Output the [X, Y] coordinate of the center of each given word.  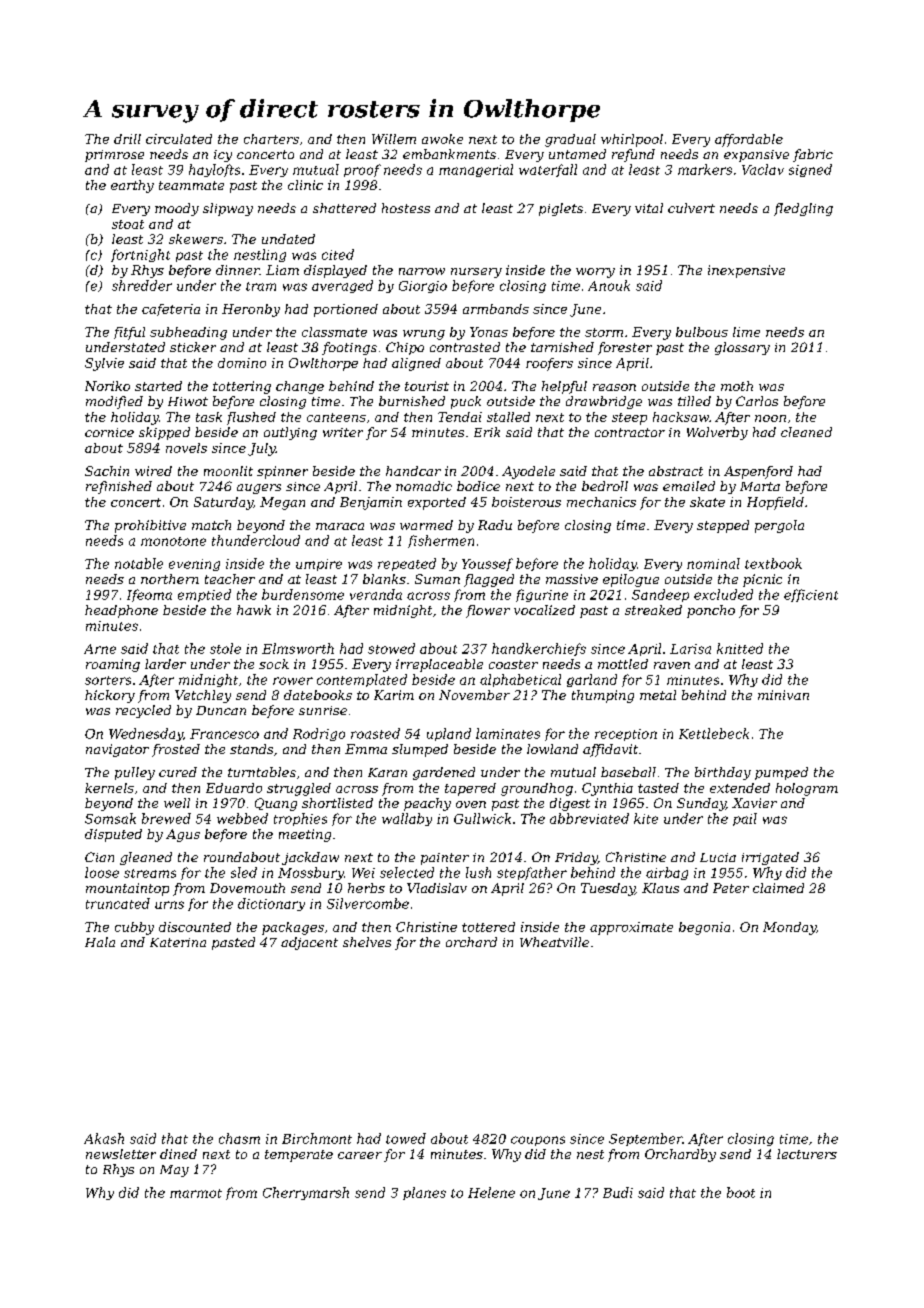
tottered [488, 927]
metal [658, 695]
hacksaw [681, 417]
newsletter [121, 1154]
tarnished [562, 347]
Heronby [251, 310]
